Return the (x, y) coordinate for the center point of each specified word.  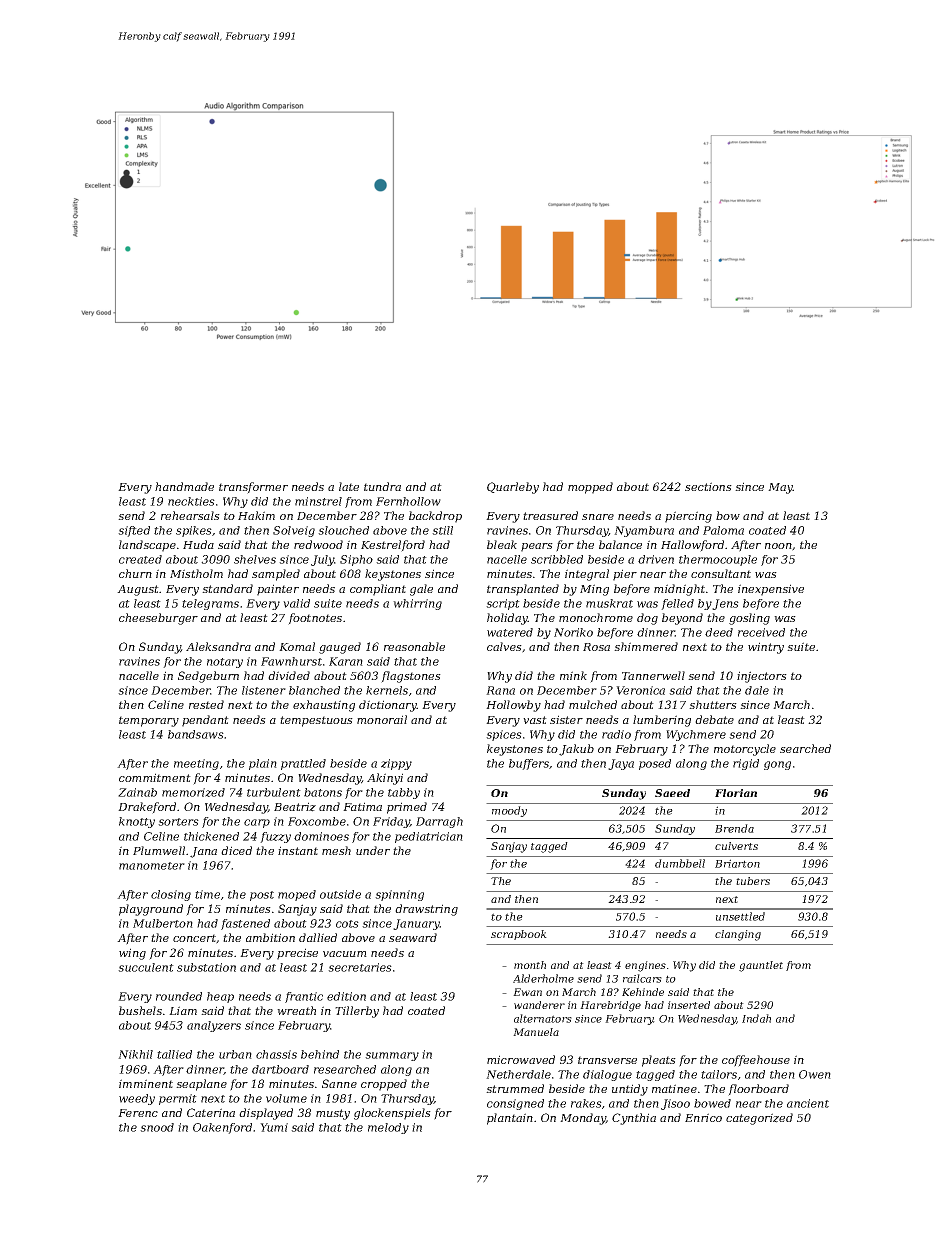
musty (333, 1114)
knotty (137, 822)
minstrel (318, 501)
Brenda (734, 828)
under (373, 850)
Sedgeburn (208, 677)
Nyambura (644, 531)
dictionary (388, 706)
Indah (756, 1018)
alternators (543, 1018)
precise (297, 954)
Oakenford (222, 1128)
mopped (590, 488)
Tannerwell (653, 675)
